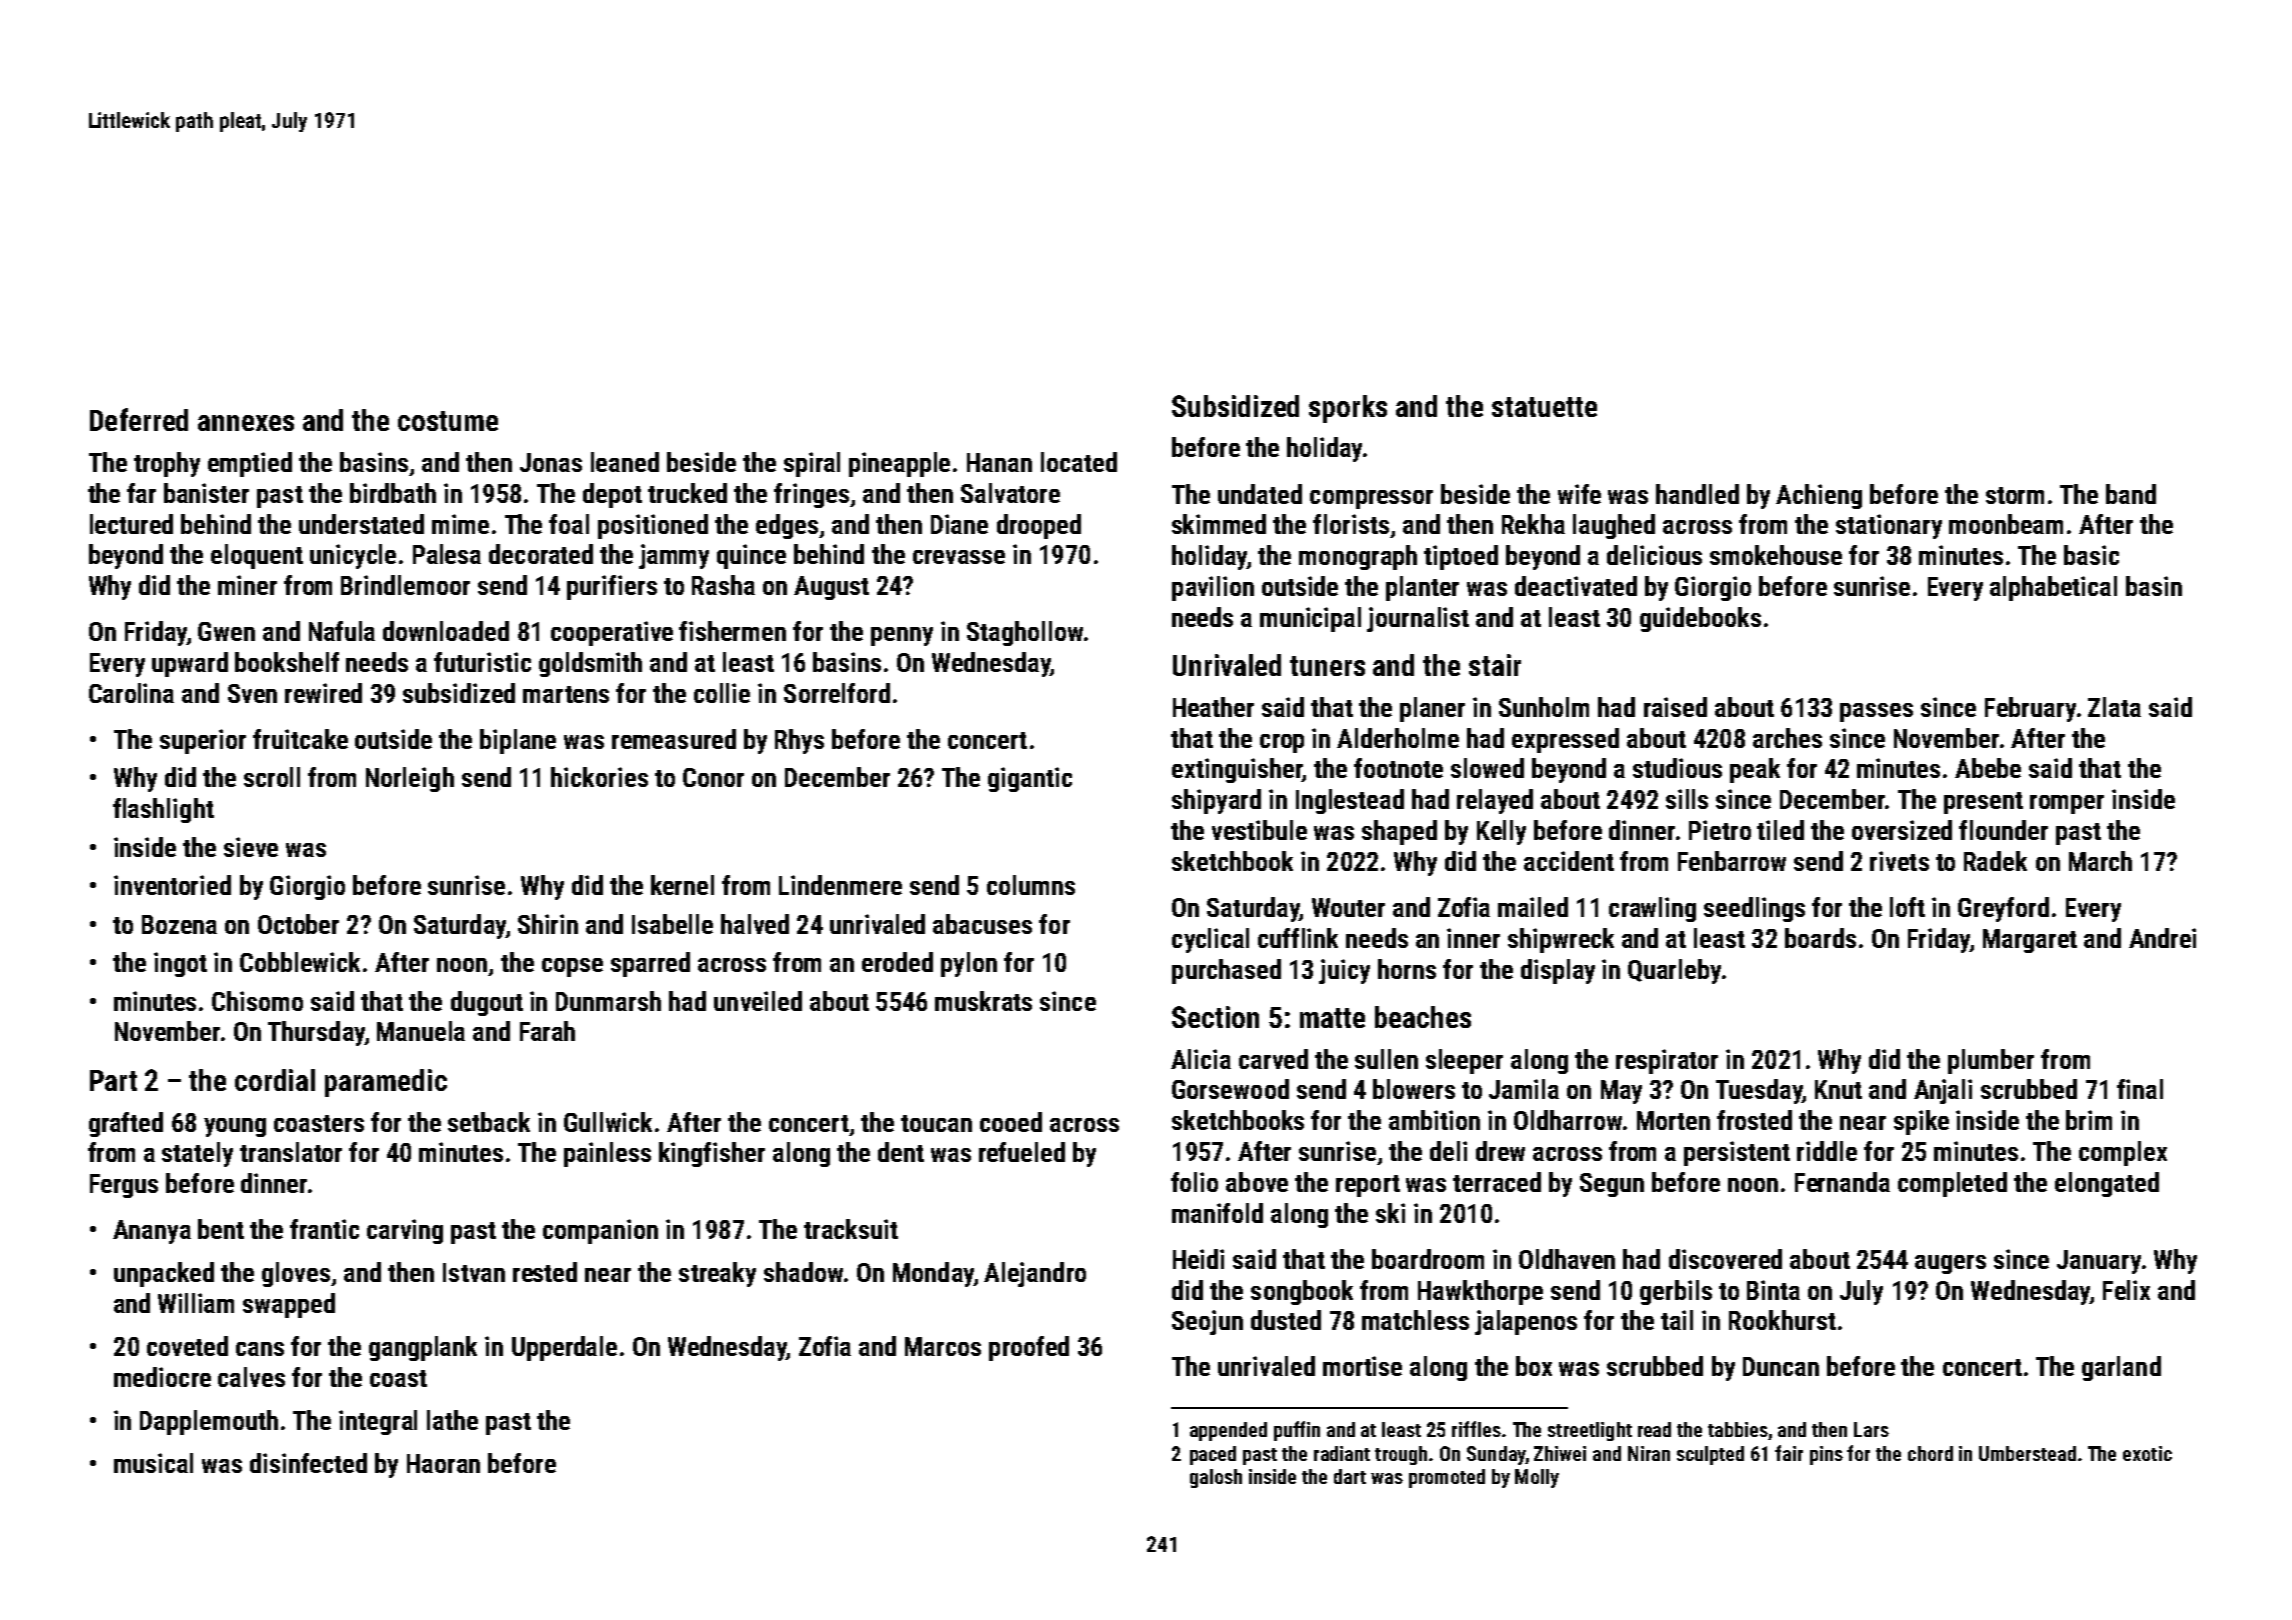  Describe the element at coordinates (547, 1031) in the image. I see `Farah` at that location.
